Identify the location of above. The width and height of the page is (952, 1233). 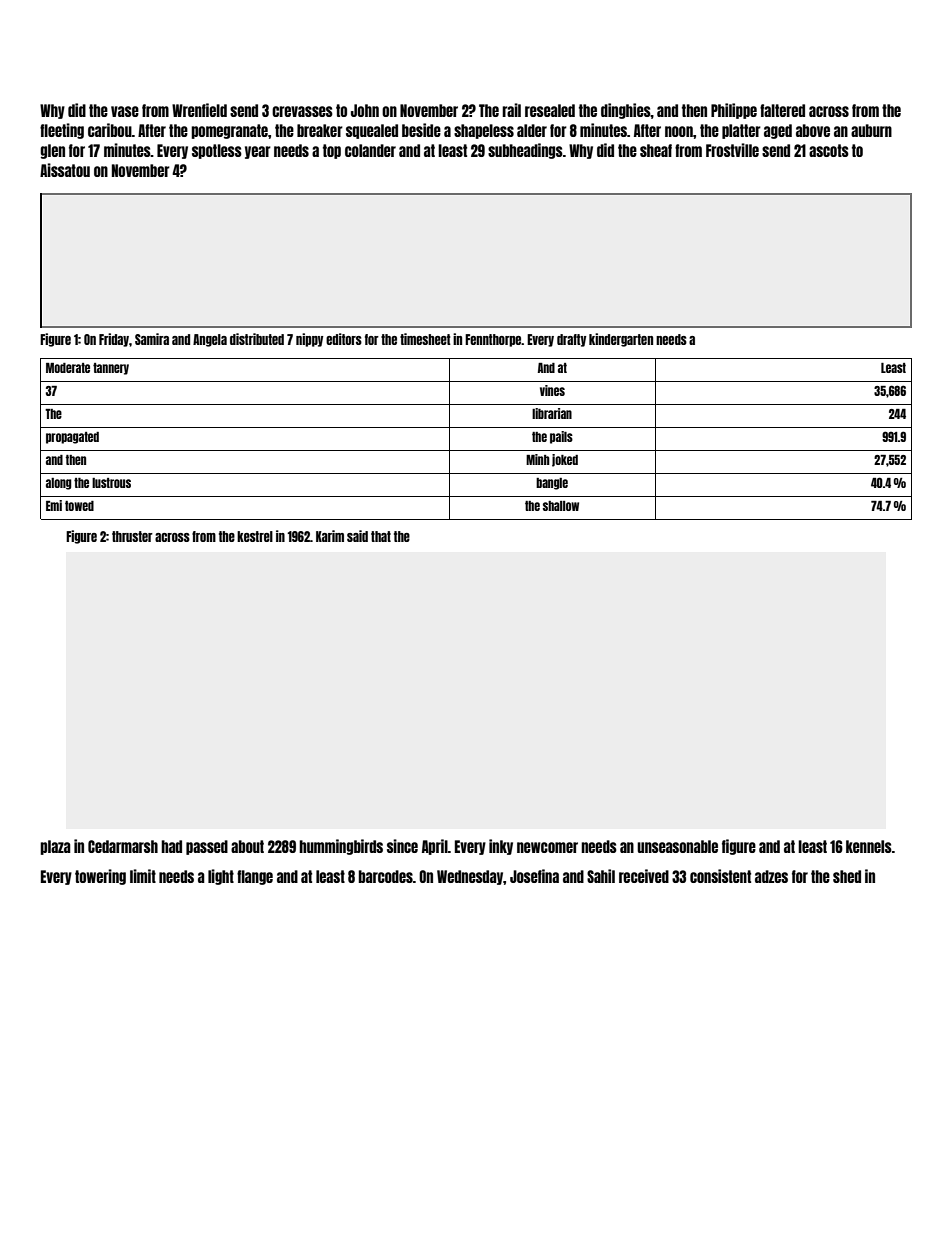
(813, 130).
